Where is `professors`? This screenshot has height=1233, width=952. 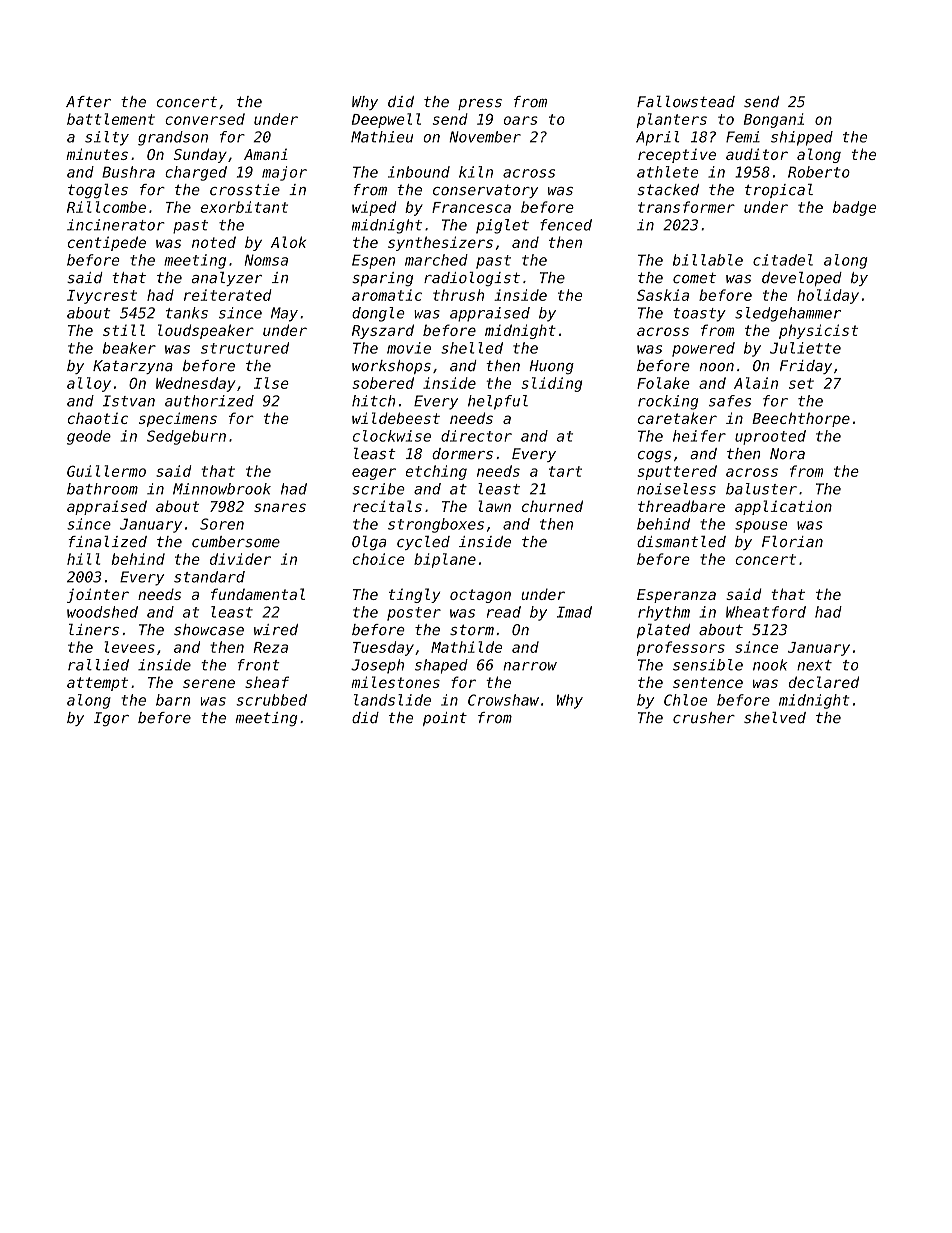 professors is located at coordinates (681, 648).
